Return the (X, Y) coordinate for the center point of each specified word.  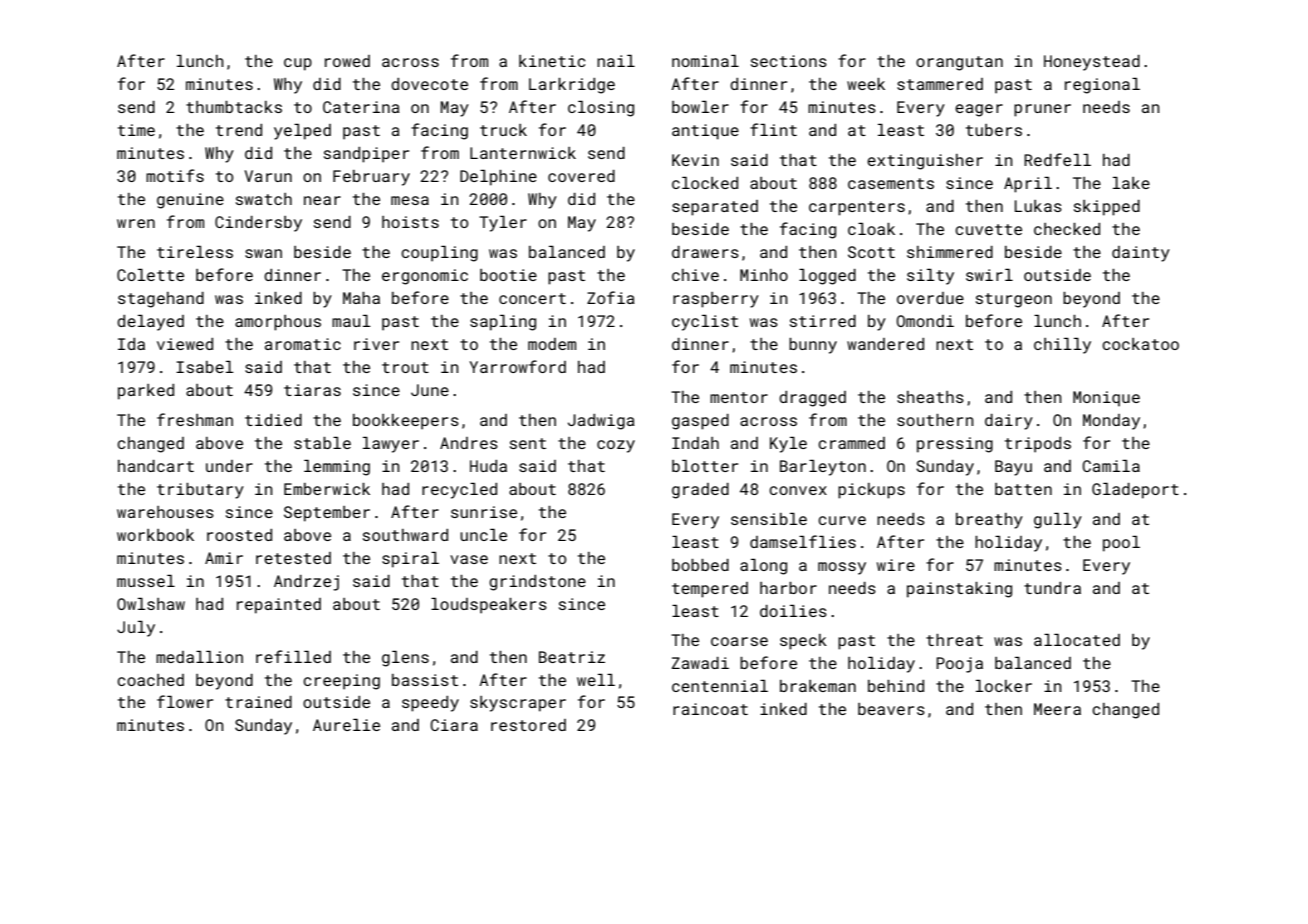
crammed (851, 443)
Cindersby (258, 224)
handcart (156, 466)
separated (715, 208)
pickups (871, 491)
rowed (347, 61)
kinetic (552, 61)
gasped (700, 422)
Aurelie (346, 725)
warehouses (165, 512)
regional (1102, 86)
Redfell (1057, 159)
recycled (459, 491)
